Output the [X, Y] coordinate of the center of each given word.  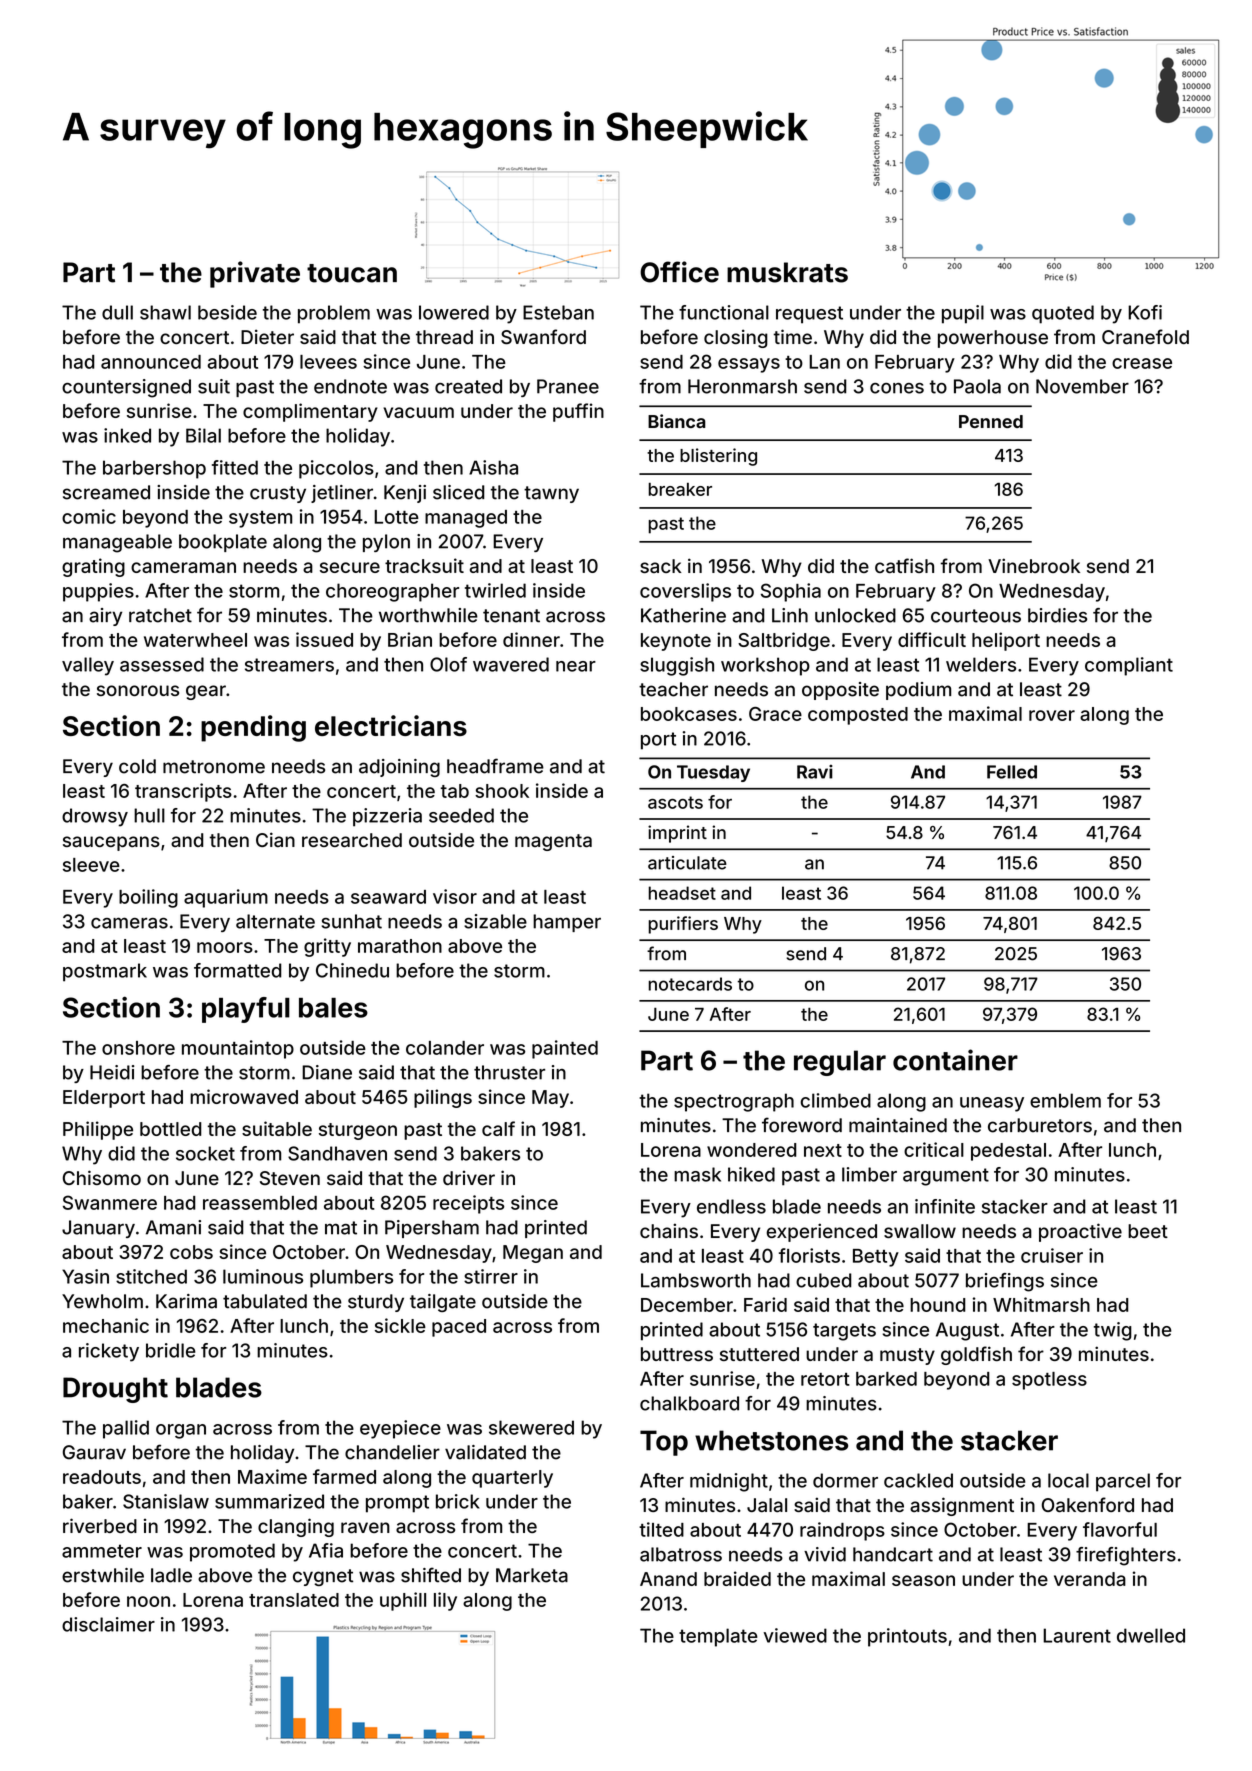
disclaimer [108, 1624]
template [718, 1637]
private [255, 274]
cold [137, 766]
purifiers [683, 925]
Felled [1012, 772]
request [809, 315]
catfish [904, 565]
